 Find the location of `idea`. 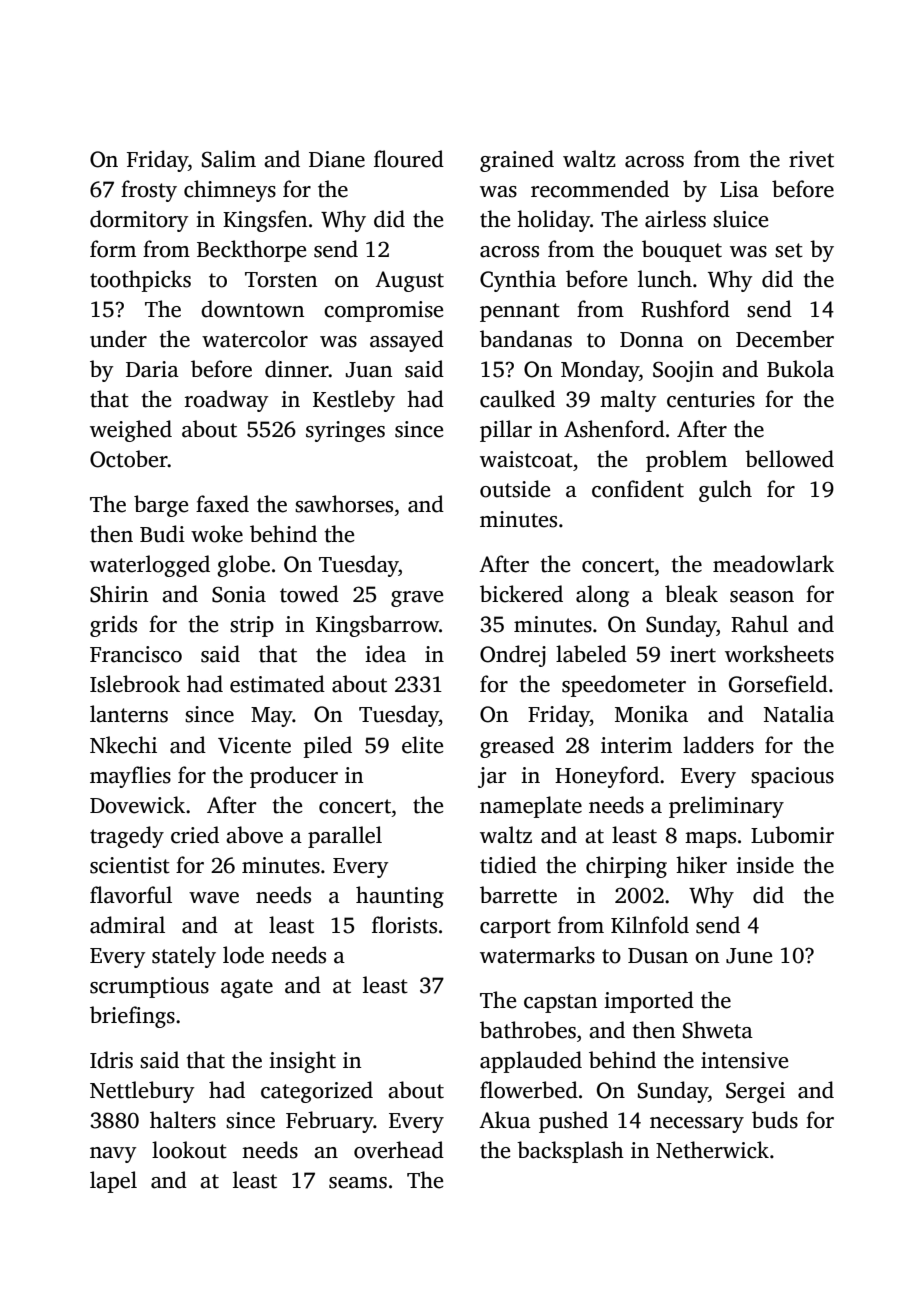

idea is located at coordinates (385, 654).
